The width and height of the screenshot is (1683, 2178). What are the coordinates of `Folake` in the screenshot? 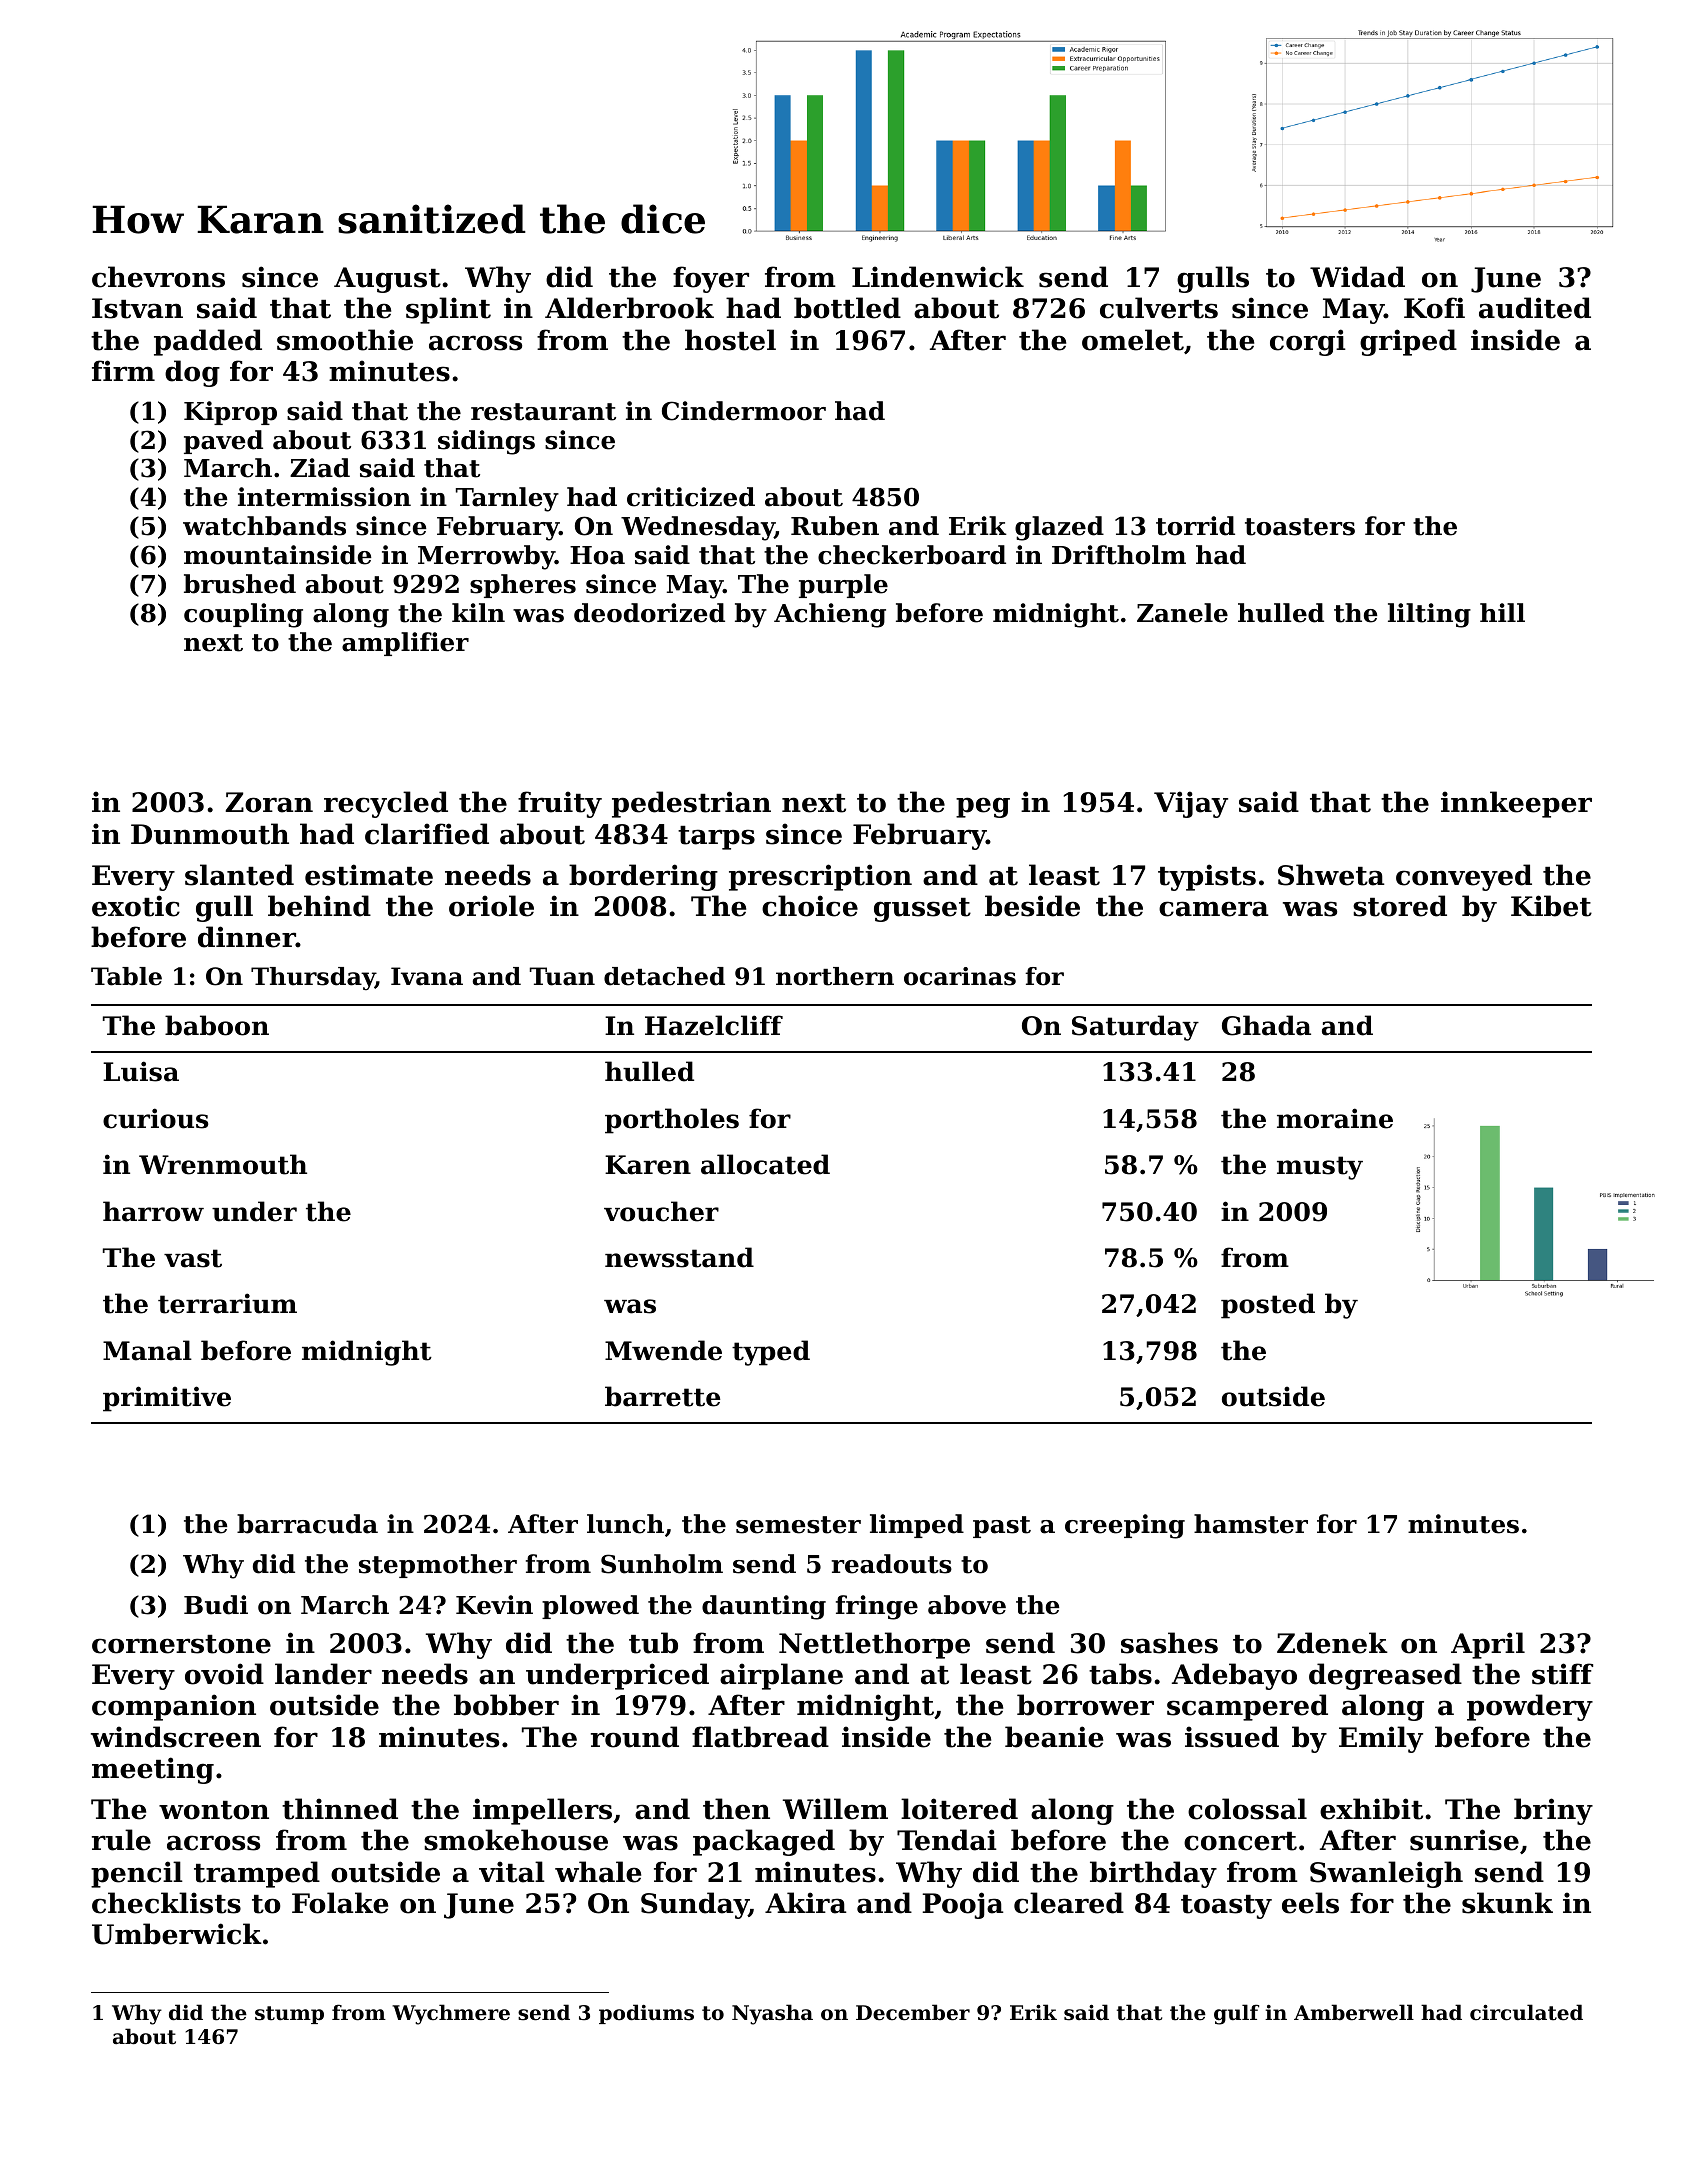 It's located at (340, 1903).
